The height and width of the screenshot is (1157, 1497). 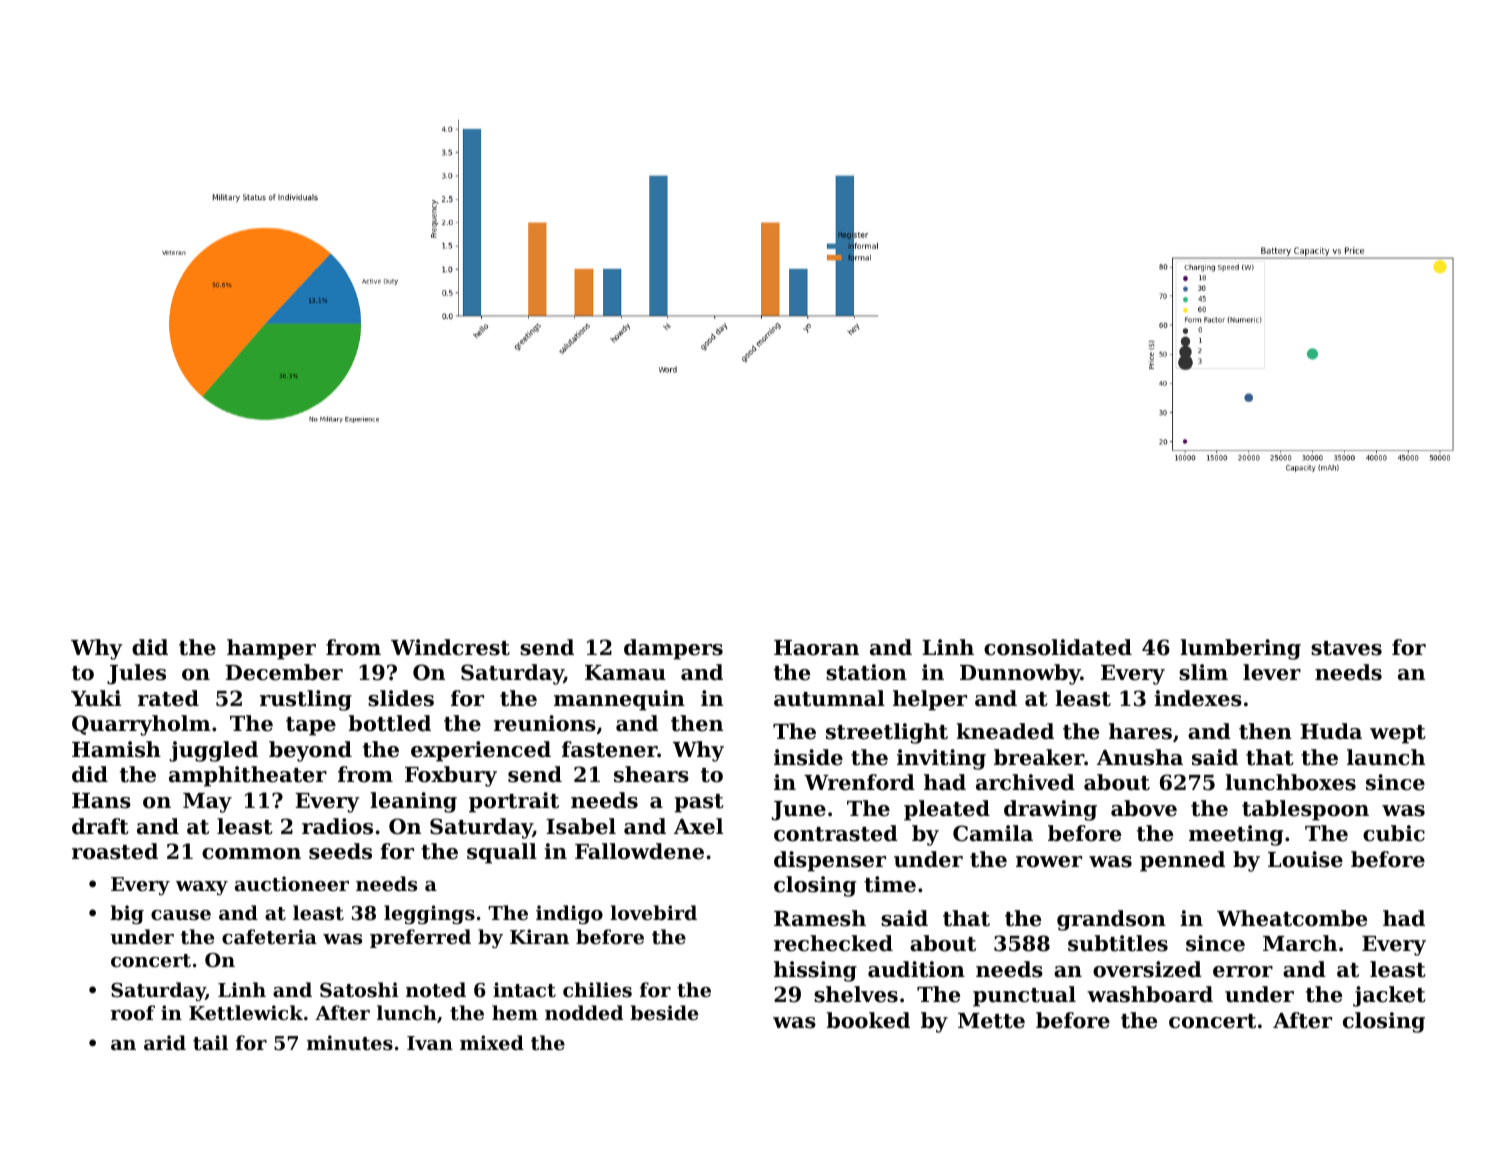 What do you see at coordinates (947, 810) in the screenshot?
I see `pleated` at bounding box center [947, 810].
